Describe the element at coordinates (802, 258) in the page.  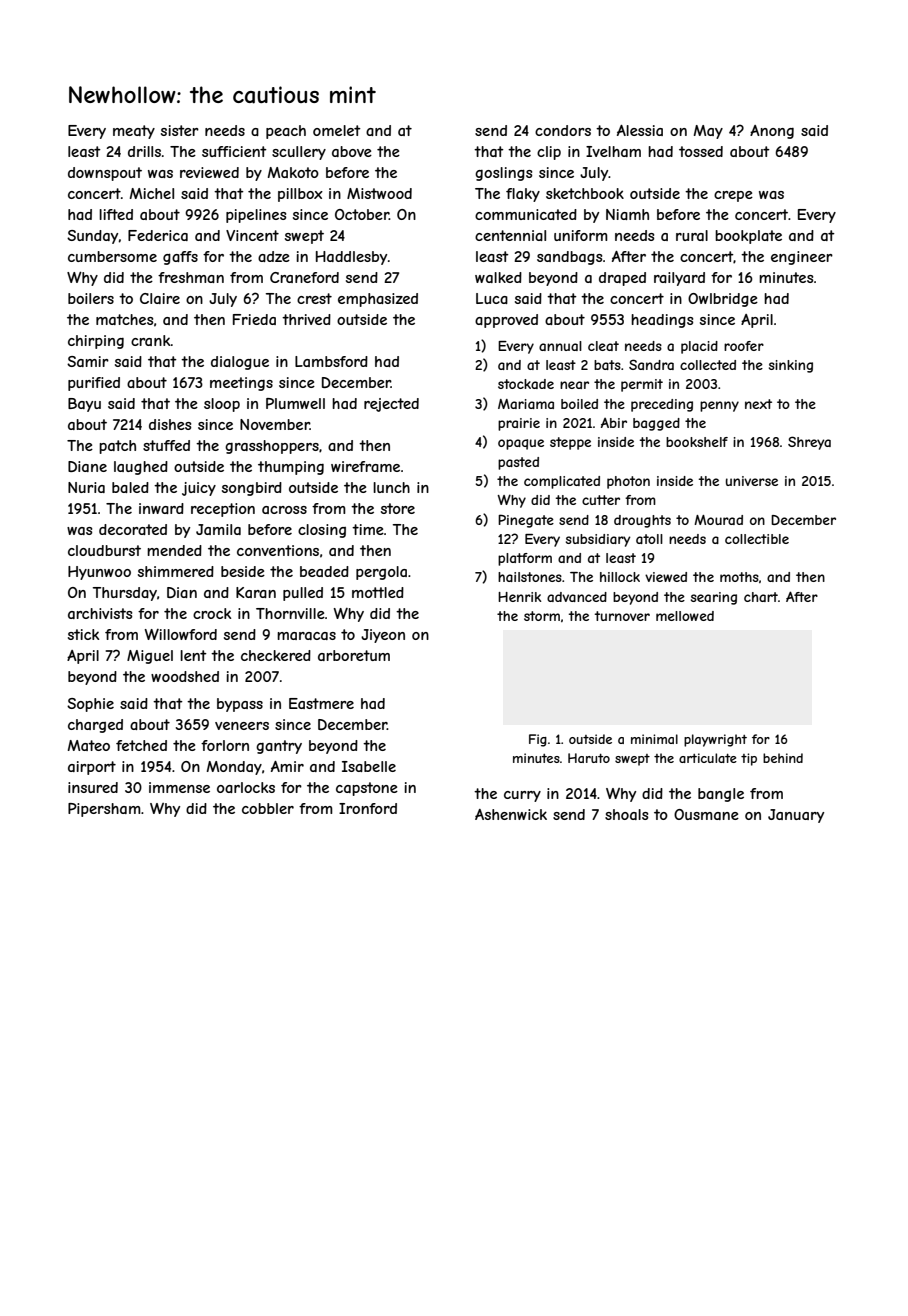
I see `engineer` at that location.
